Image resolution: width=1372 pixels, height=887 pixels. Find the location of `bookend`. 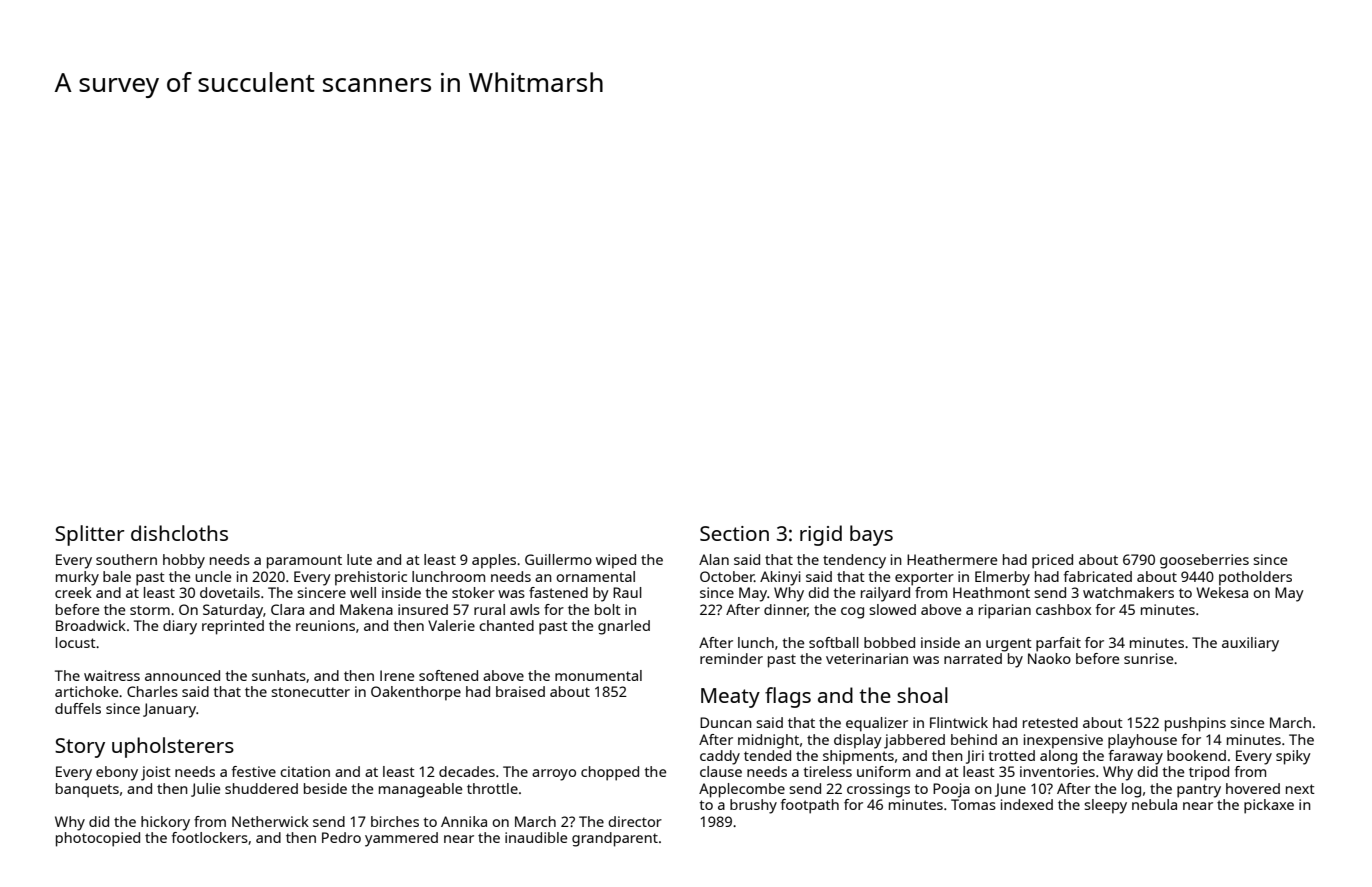

bookend is located at coordinates (1196, 755).
